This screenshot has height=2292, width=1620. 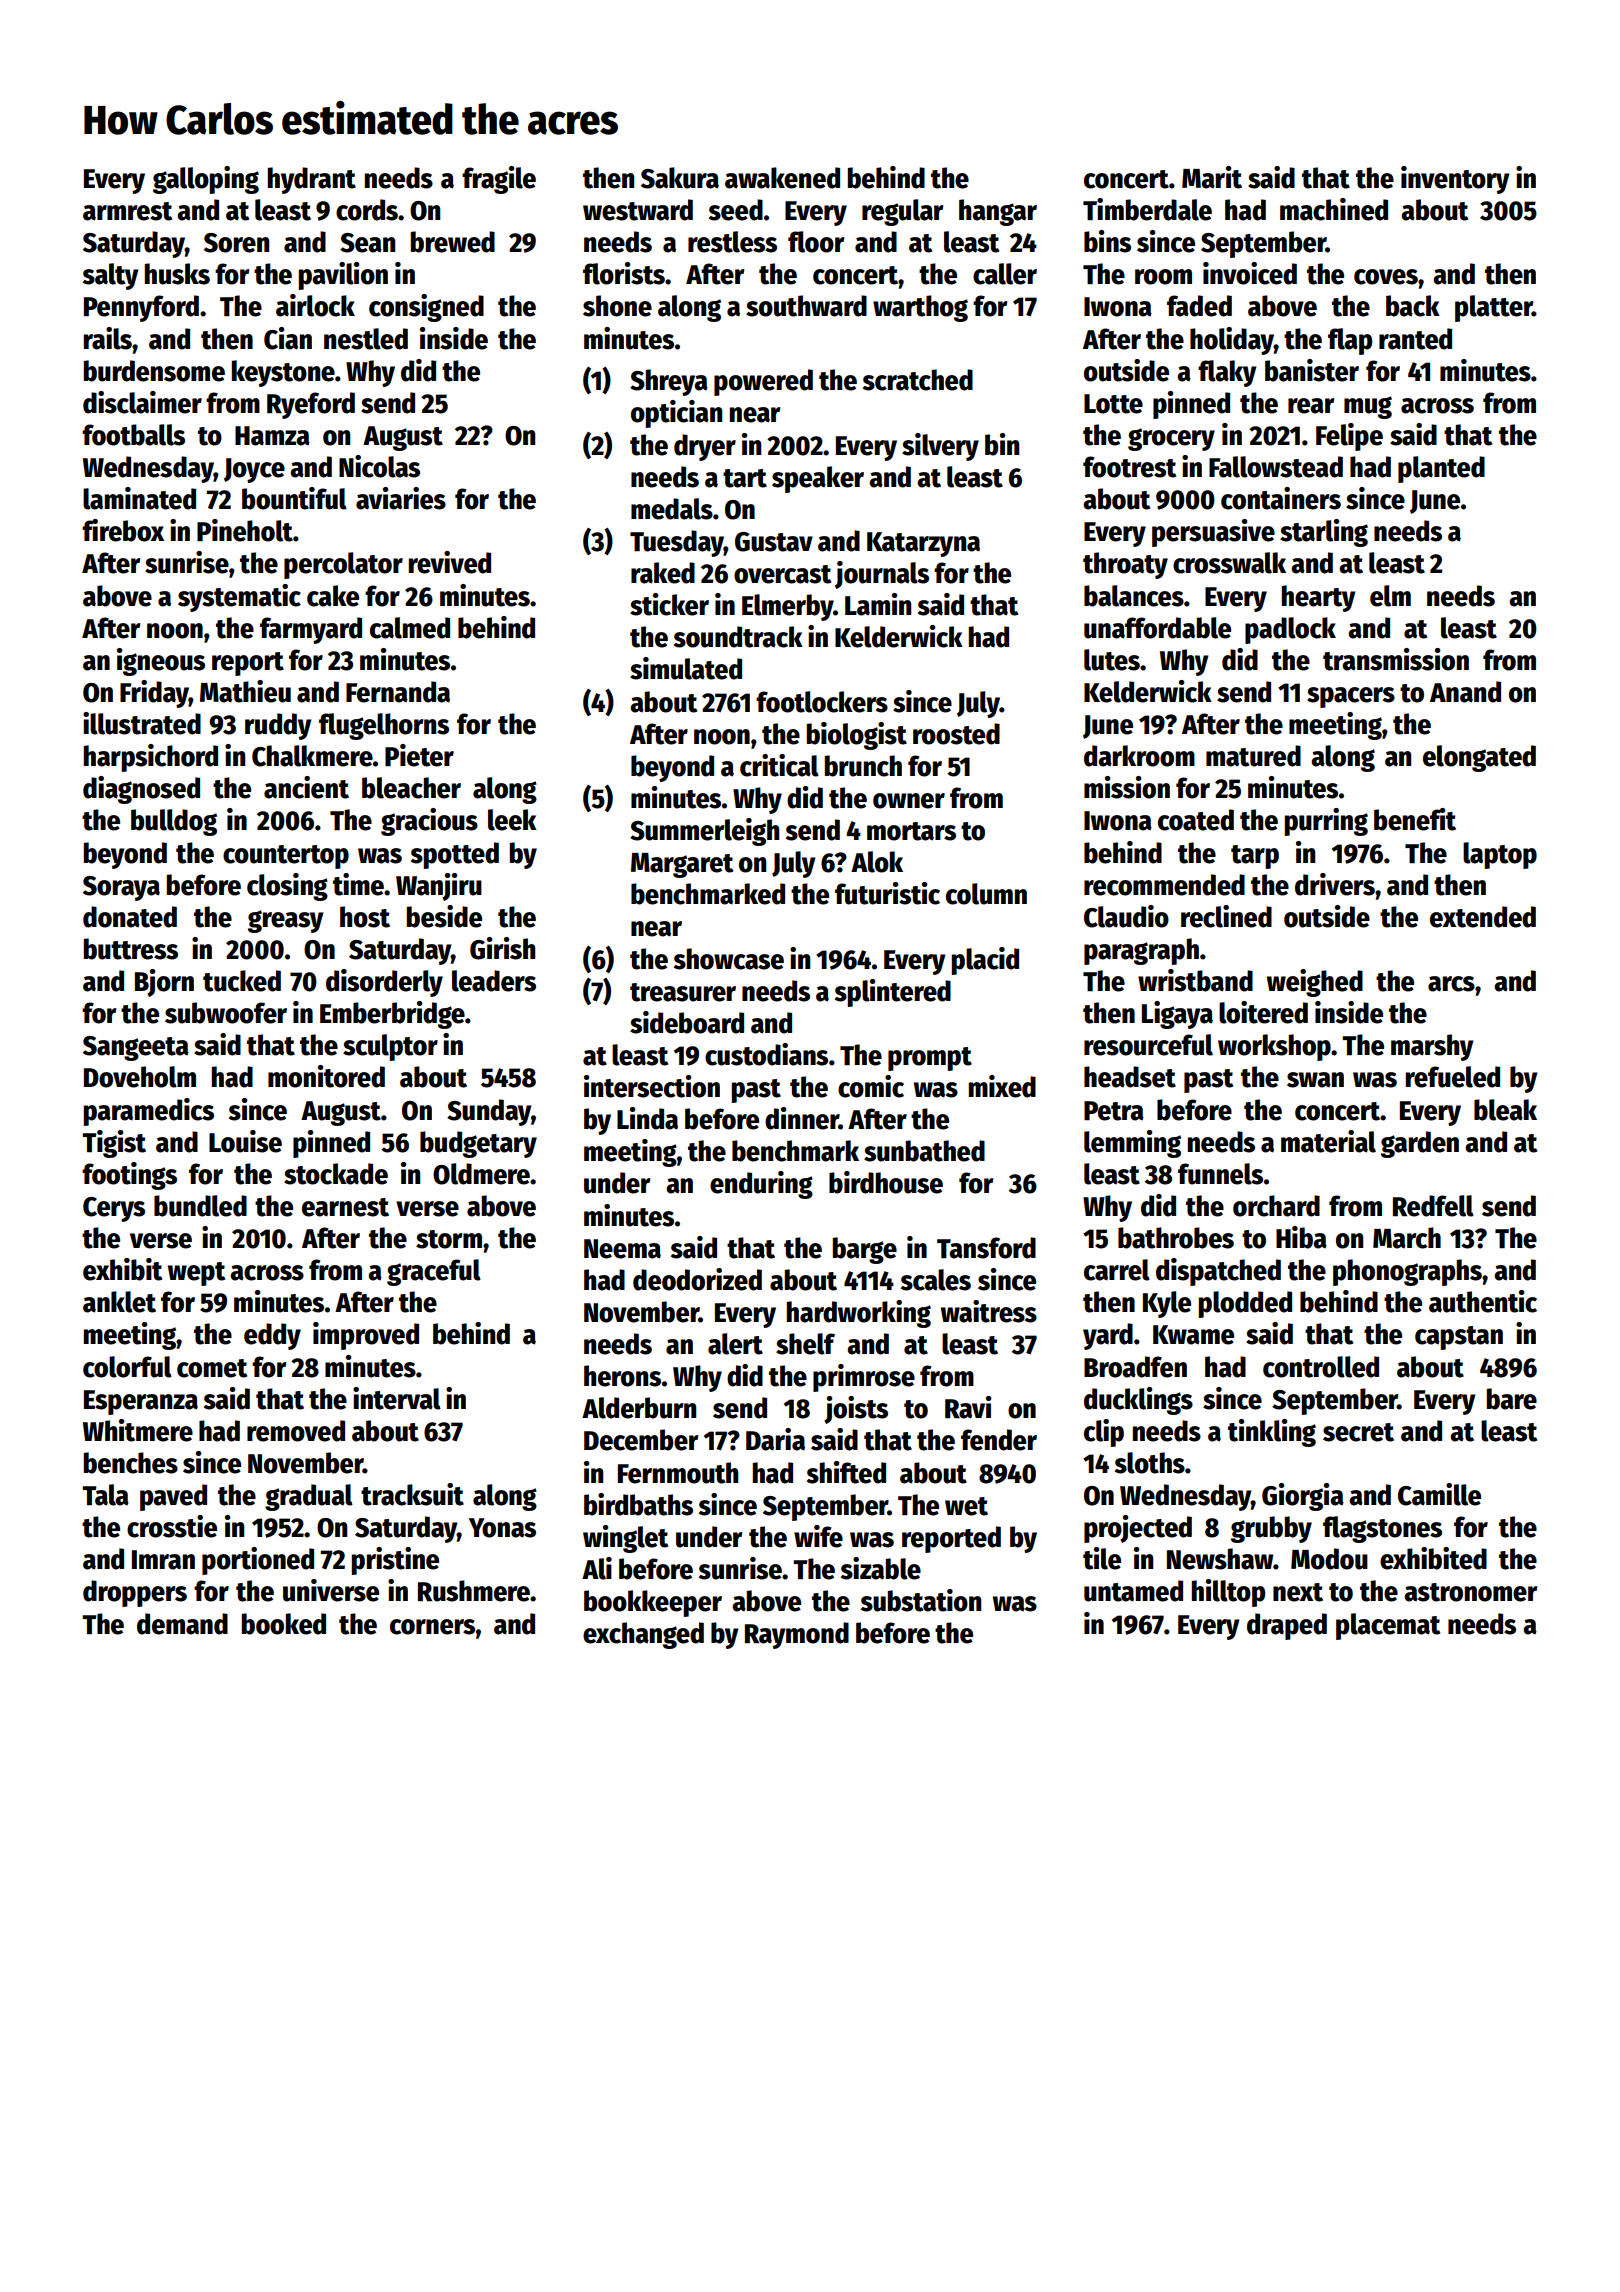 I want to click on arcs, so click(x=1451, y=984).
